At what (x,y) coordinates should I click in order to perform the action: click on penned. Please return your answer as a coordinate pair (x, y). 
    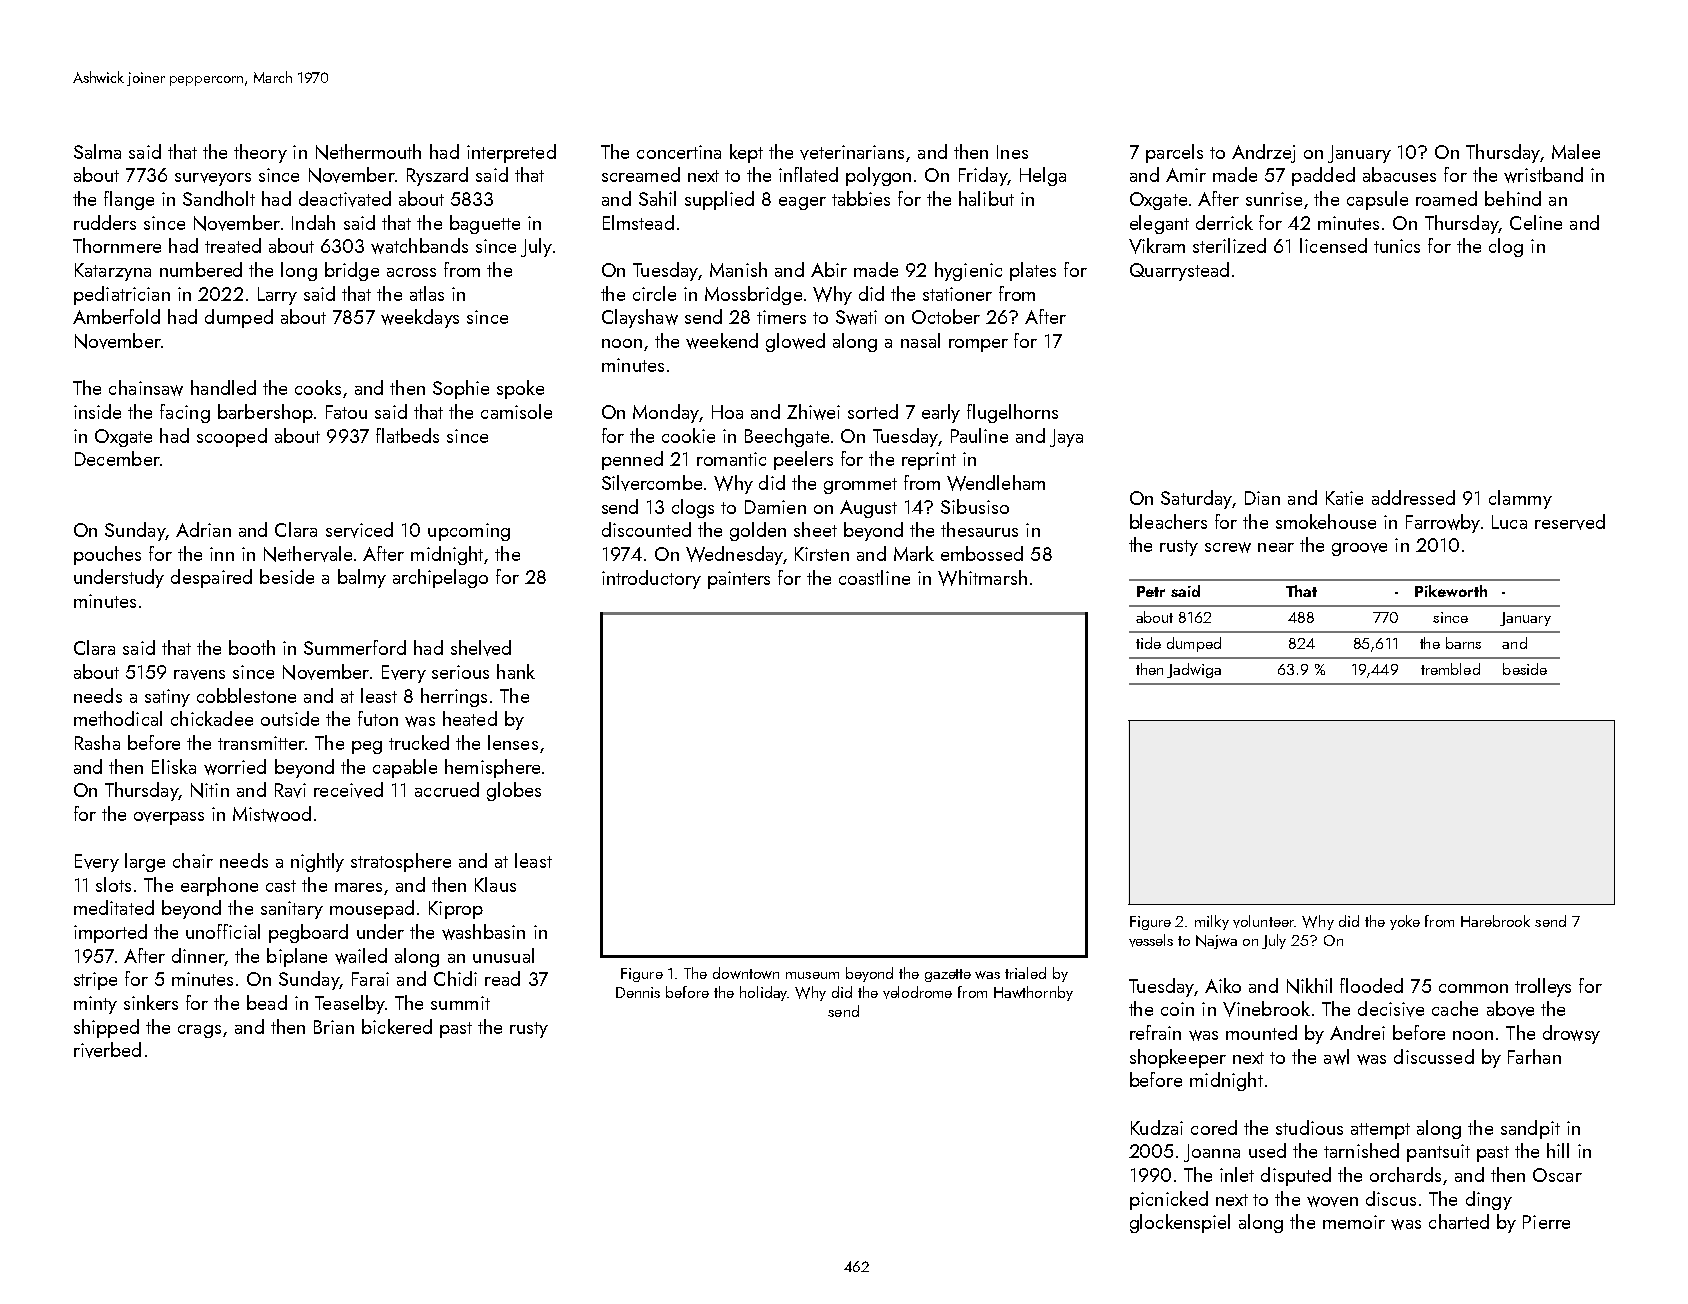
    Looking at the image, I should click on (632, 460).
